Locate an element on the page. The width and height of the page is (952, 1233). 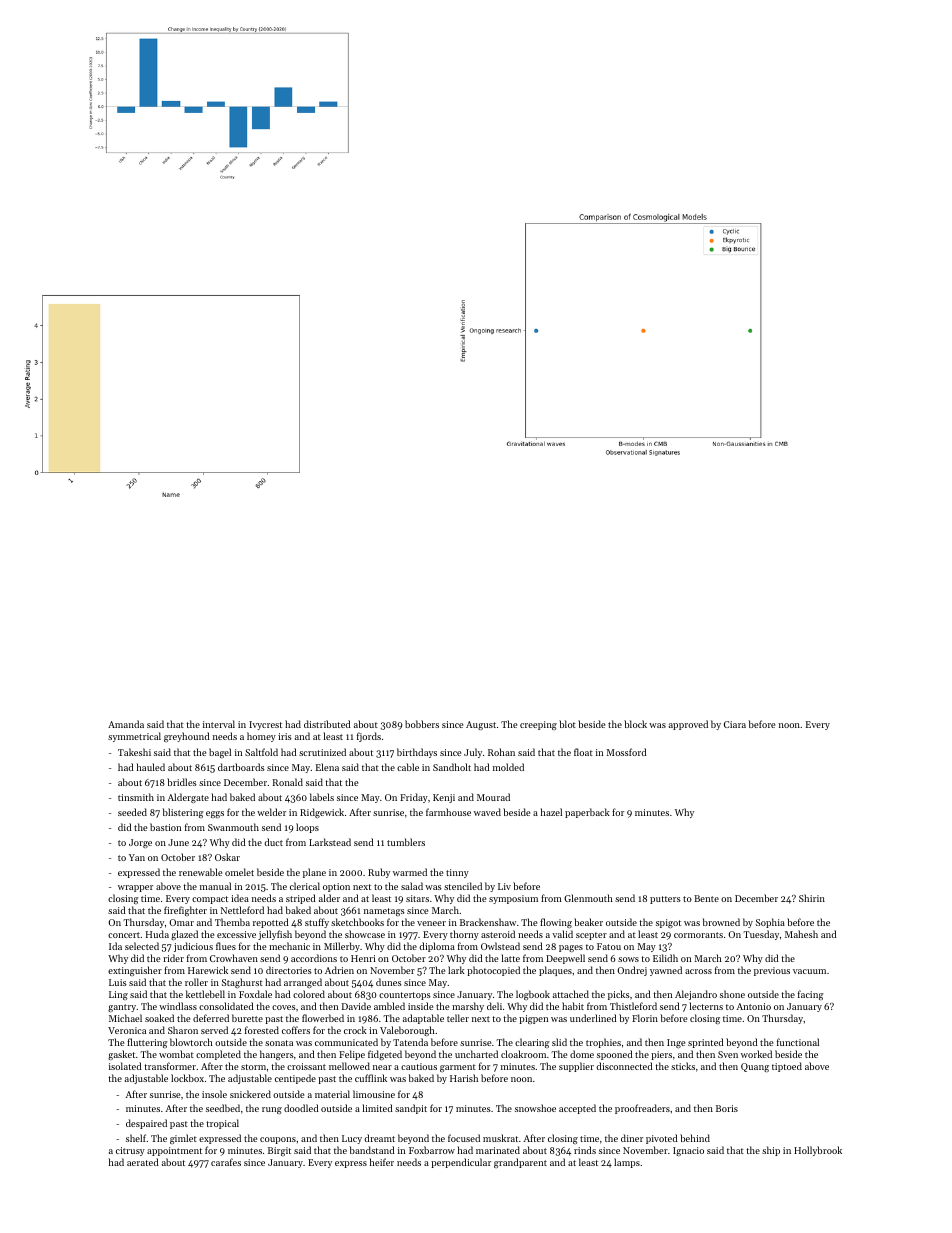
Veronica is located at coordinates (127, 1030).
